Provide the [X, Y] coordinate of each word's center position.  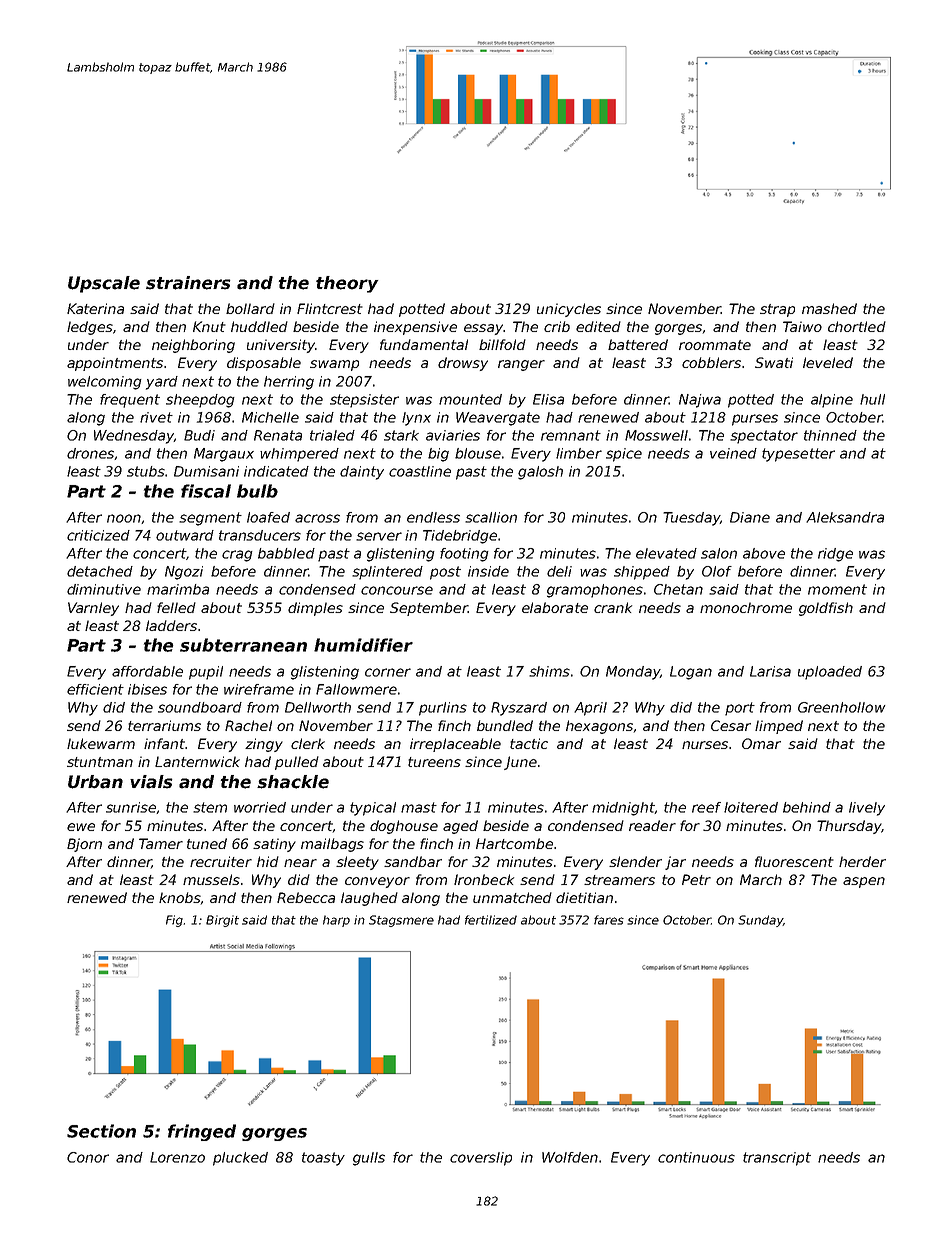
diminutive [104, 589]
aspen [864, 882]
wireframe [259, 689]
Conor [88, 1157]
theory [347, 284]
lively [867, 809]
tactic [529, 743]
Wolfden [570, 1157]
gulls [369, 1159]
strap [777, 310]
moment [837, 589]
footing [464, 555]
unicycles [569, 310]
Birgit [222, 921]
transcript [777, 1159]
